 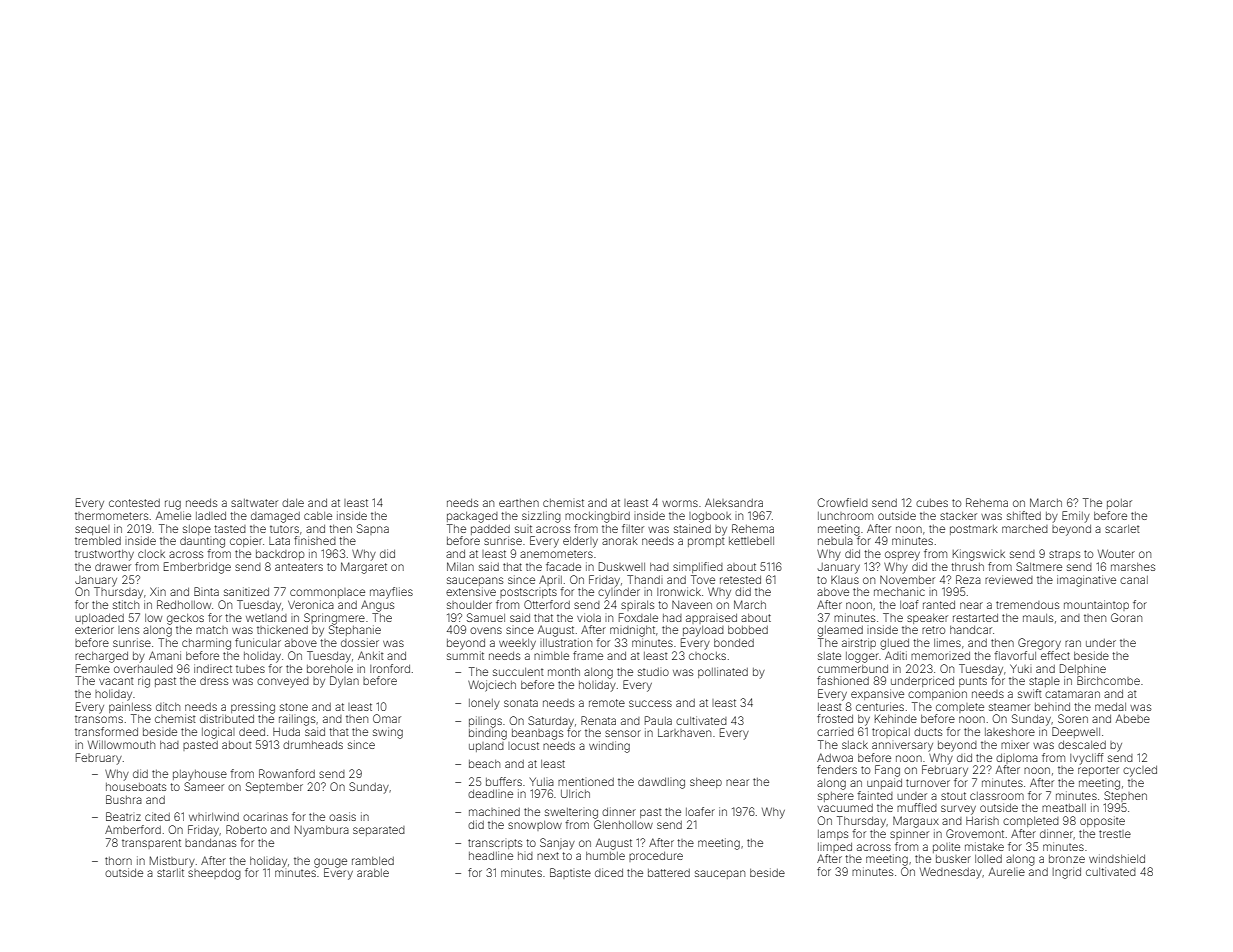 I want to click on staple, so click(x=1044, y=682).
